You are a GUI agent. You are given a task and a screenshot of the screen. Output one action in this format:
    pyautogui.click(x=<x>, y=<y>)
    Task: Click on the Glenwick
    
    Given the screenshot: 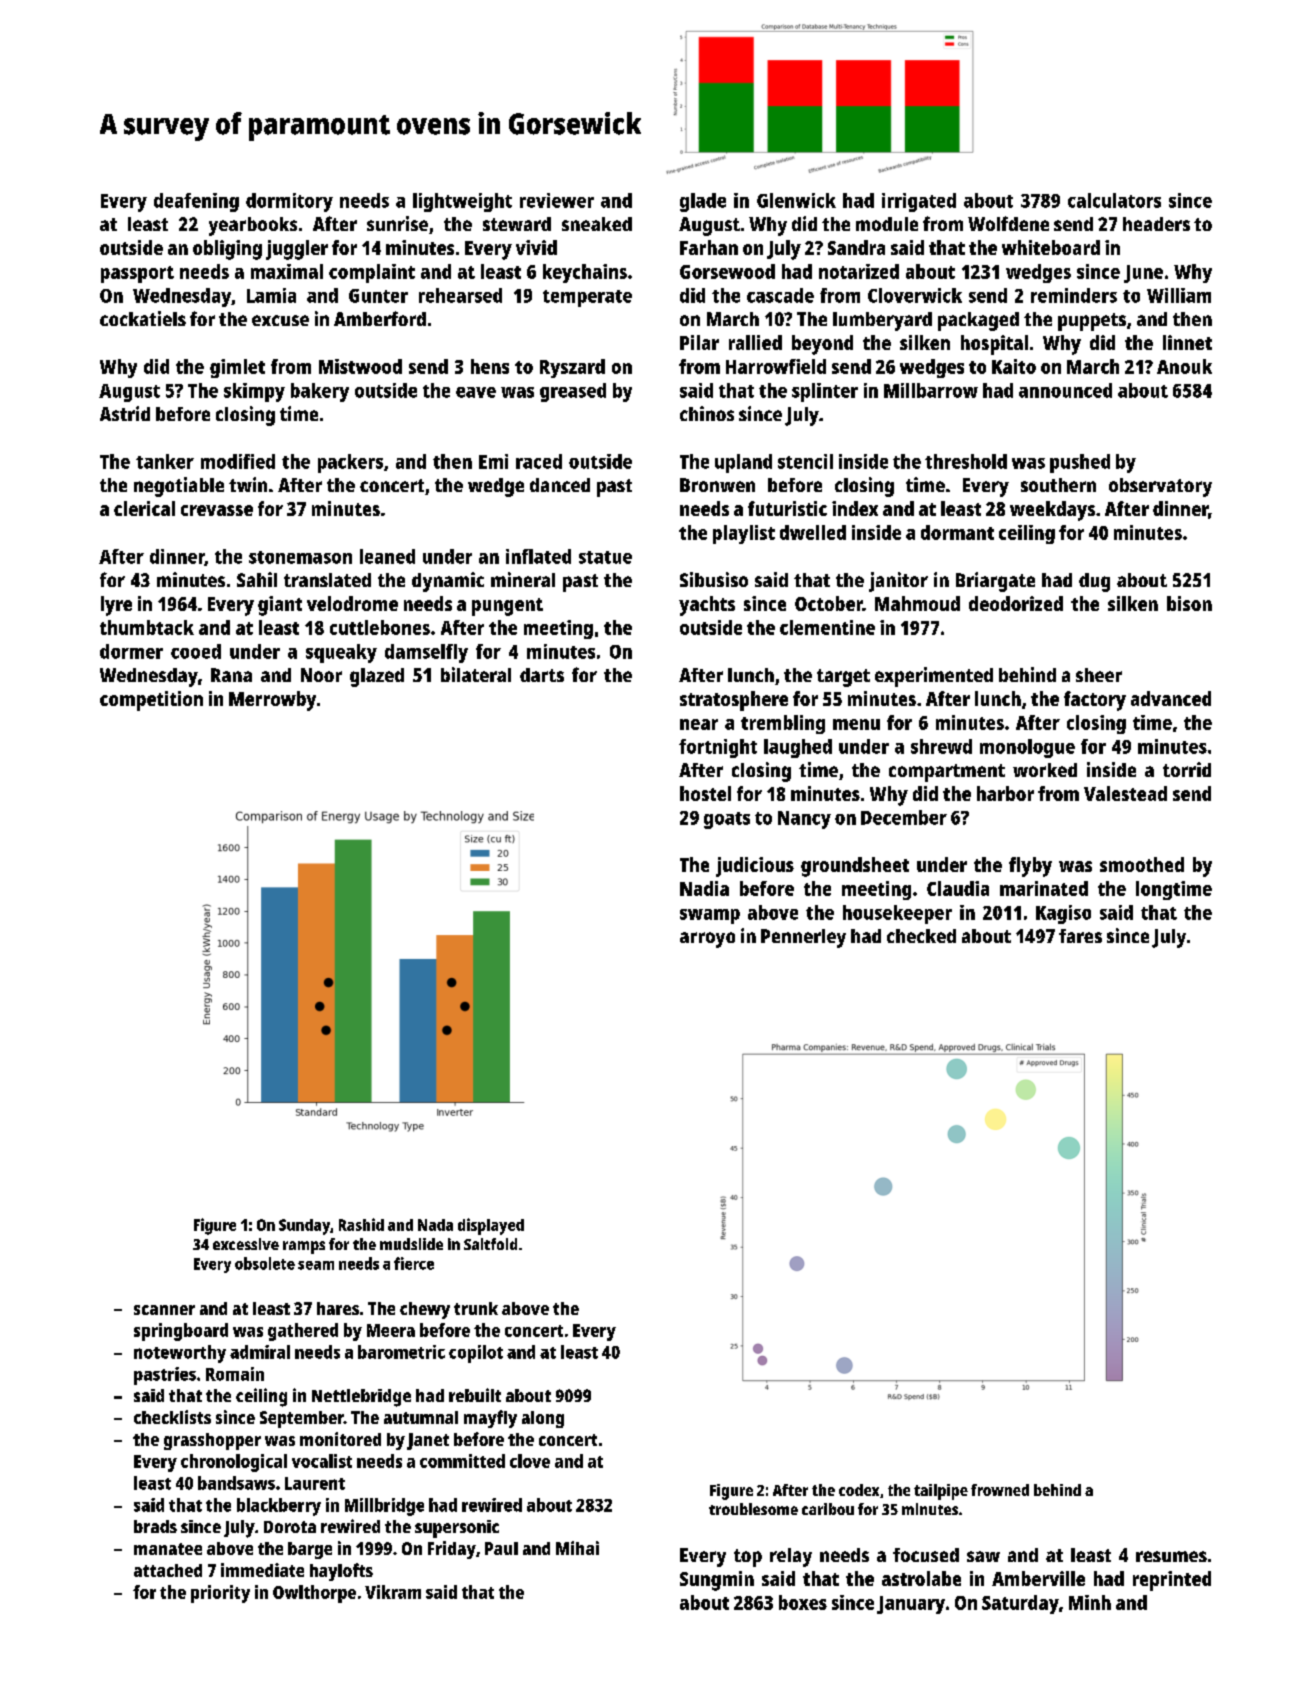 What is the action you would take?
    pyautogui.click(x=796, y=200)
